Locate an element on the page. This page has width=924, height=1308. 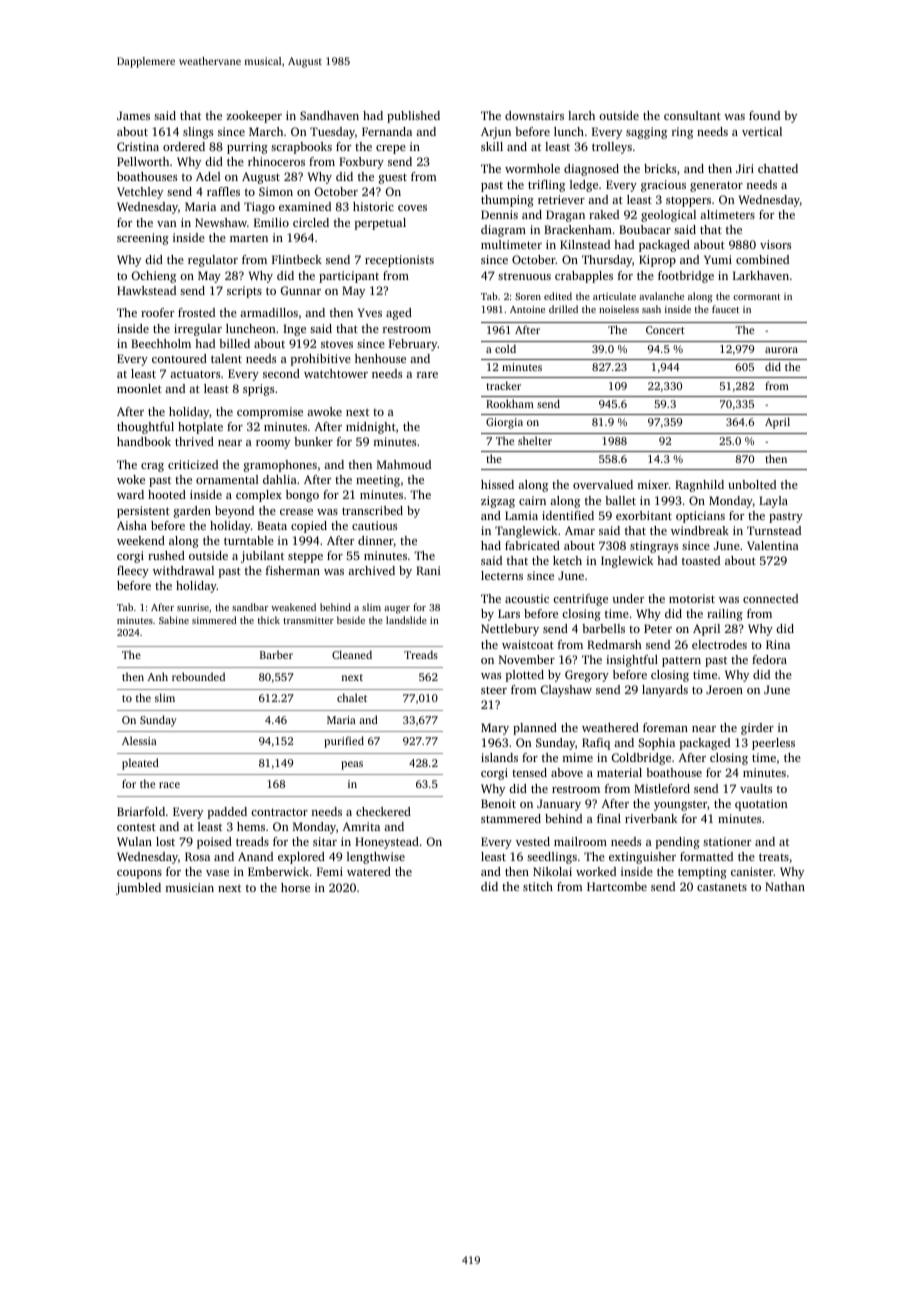
bricks is located at coordinates (660, 168).
